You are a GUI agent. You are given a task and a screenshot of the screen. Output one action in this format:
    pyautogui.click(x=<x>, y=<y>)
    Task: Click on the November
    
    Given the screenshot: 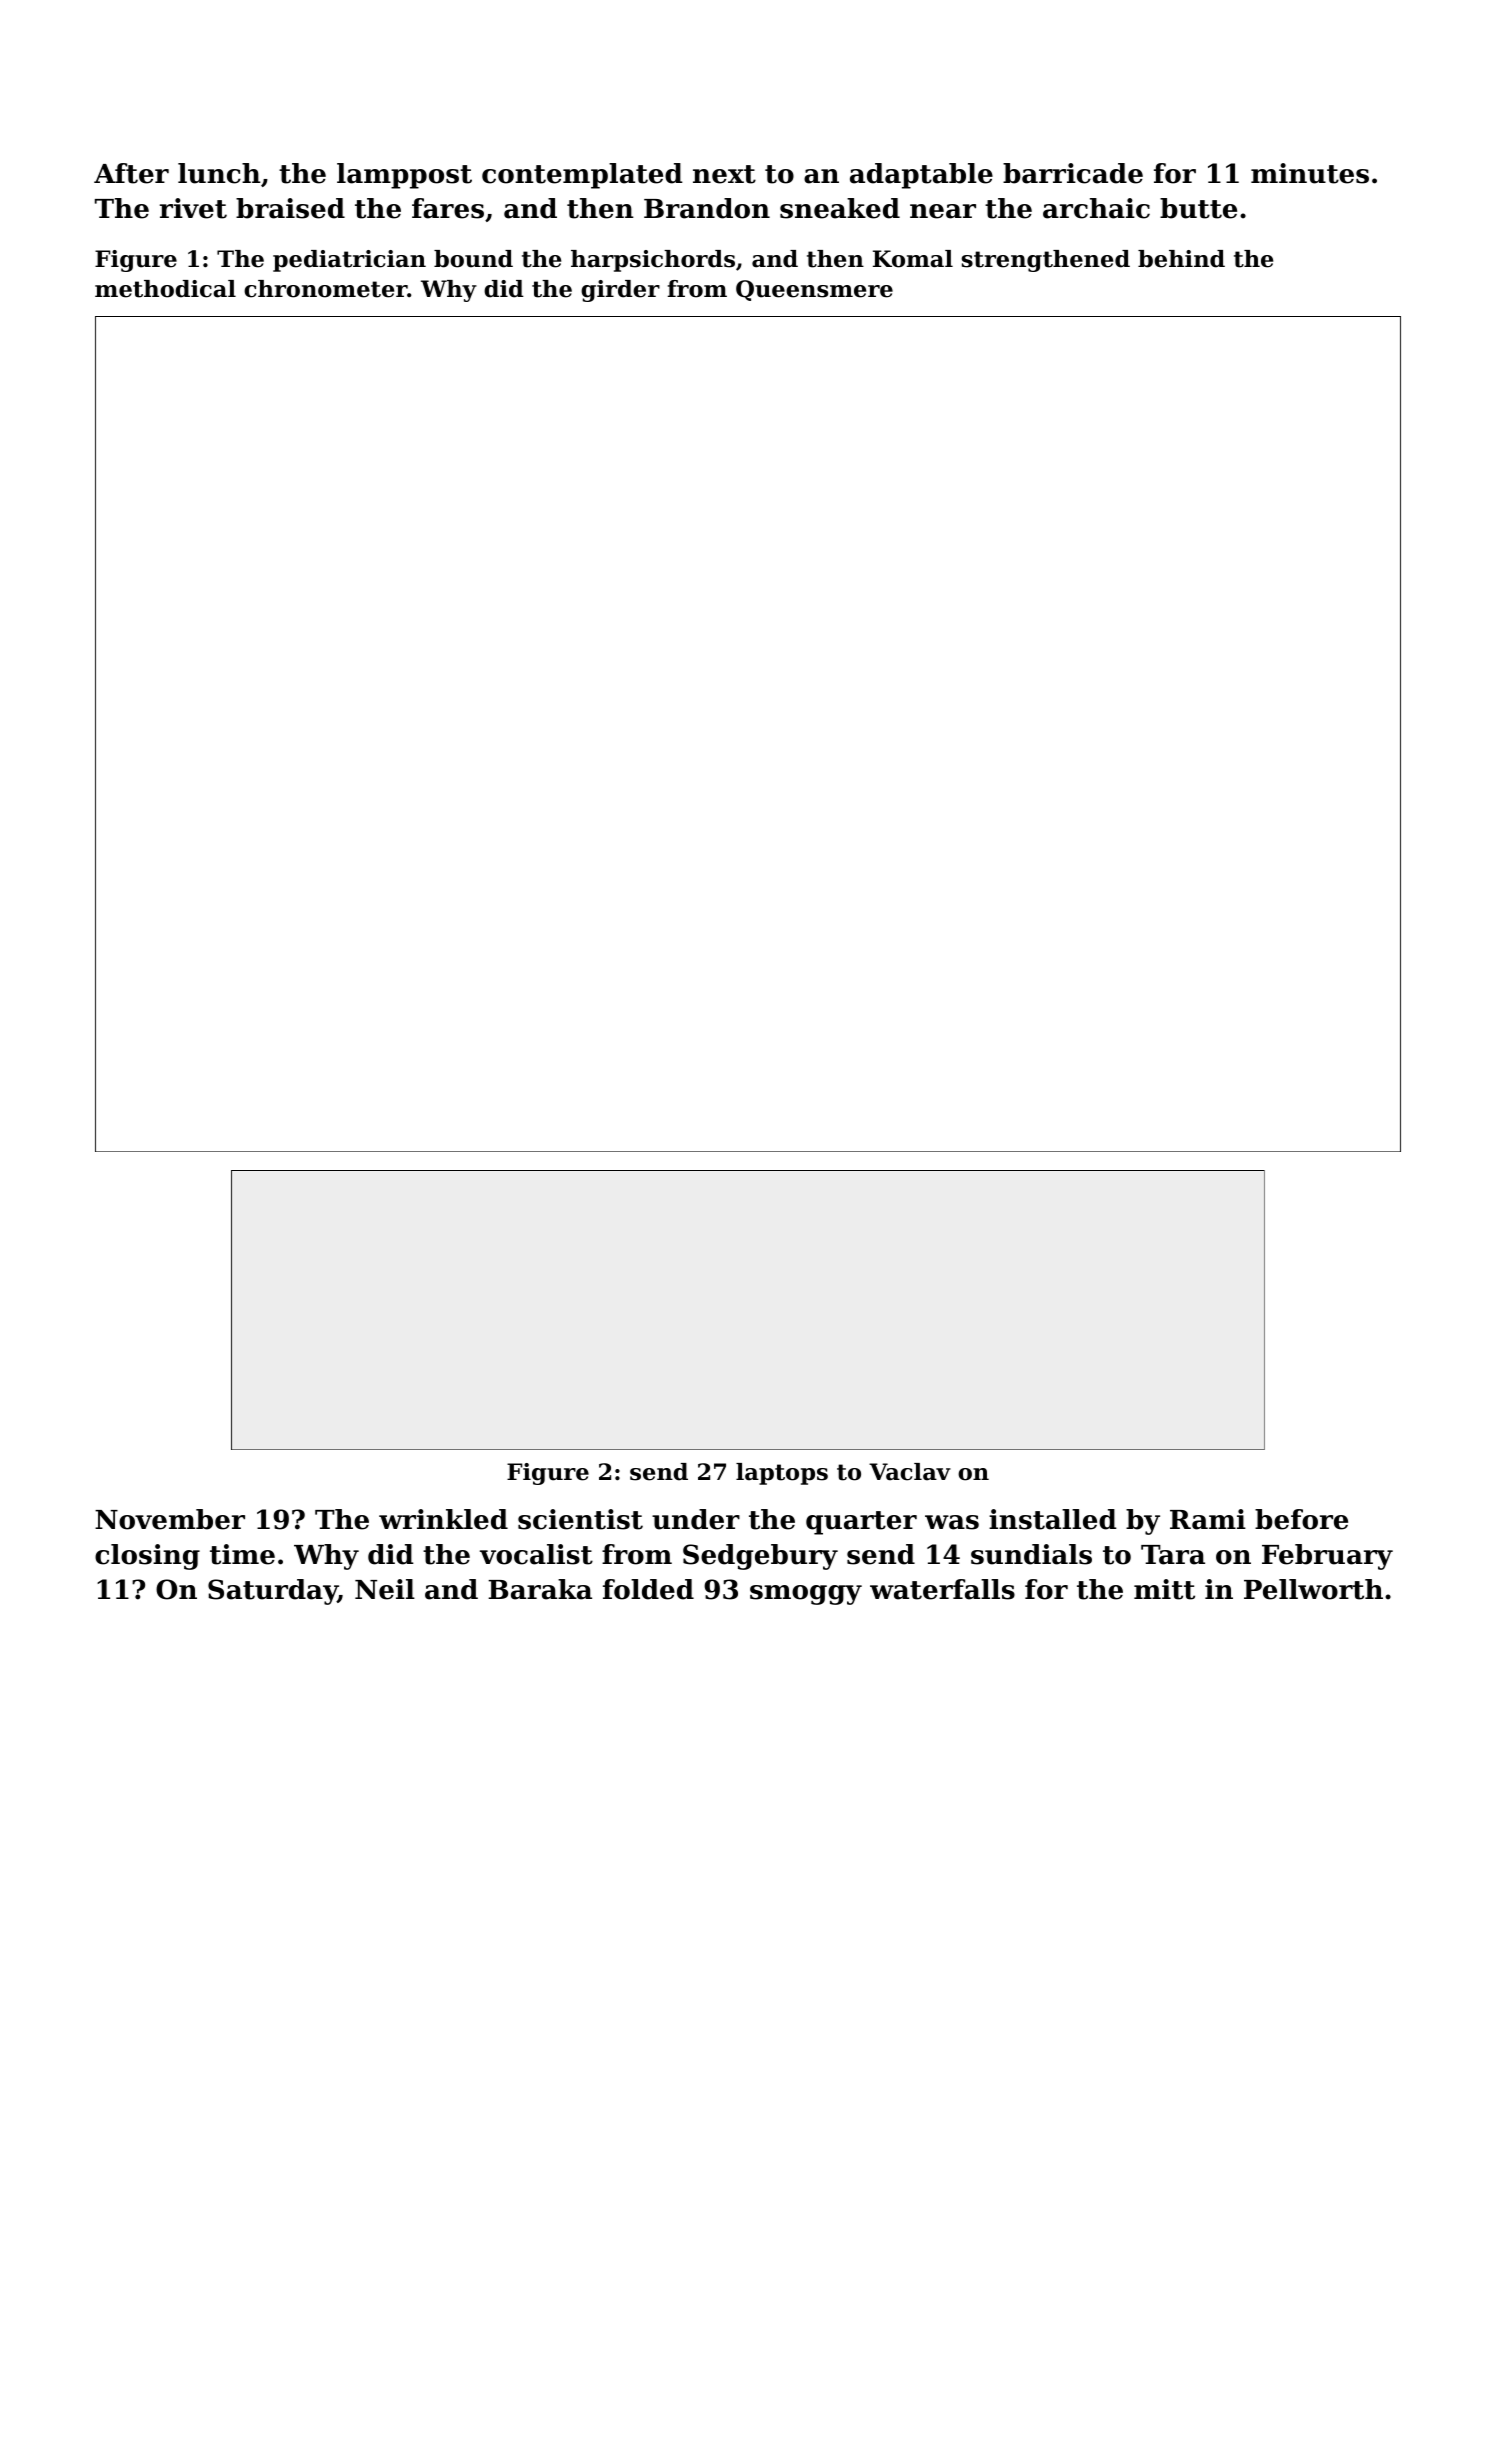 What is the action you would take?
    pyautogui.click(x=170, y=1519)
